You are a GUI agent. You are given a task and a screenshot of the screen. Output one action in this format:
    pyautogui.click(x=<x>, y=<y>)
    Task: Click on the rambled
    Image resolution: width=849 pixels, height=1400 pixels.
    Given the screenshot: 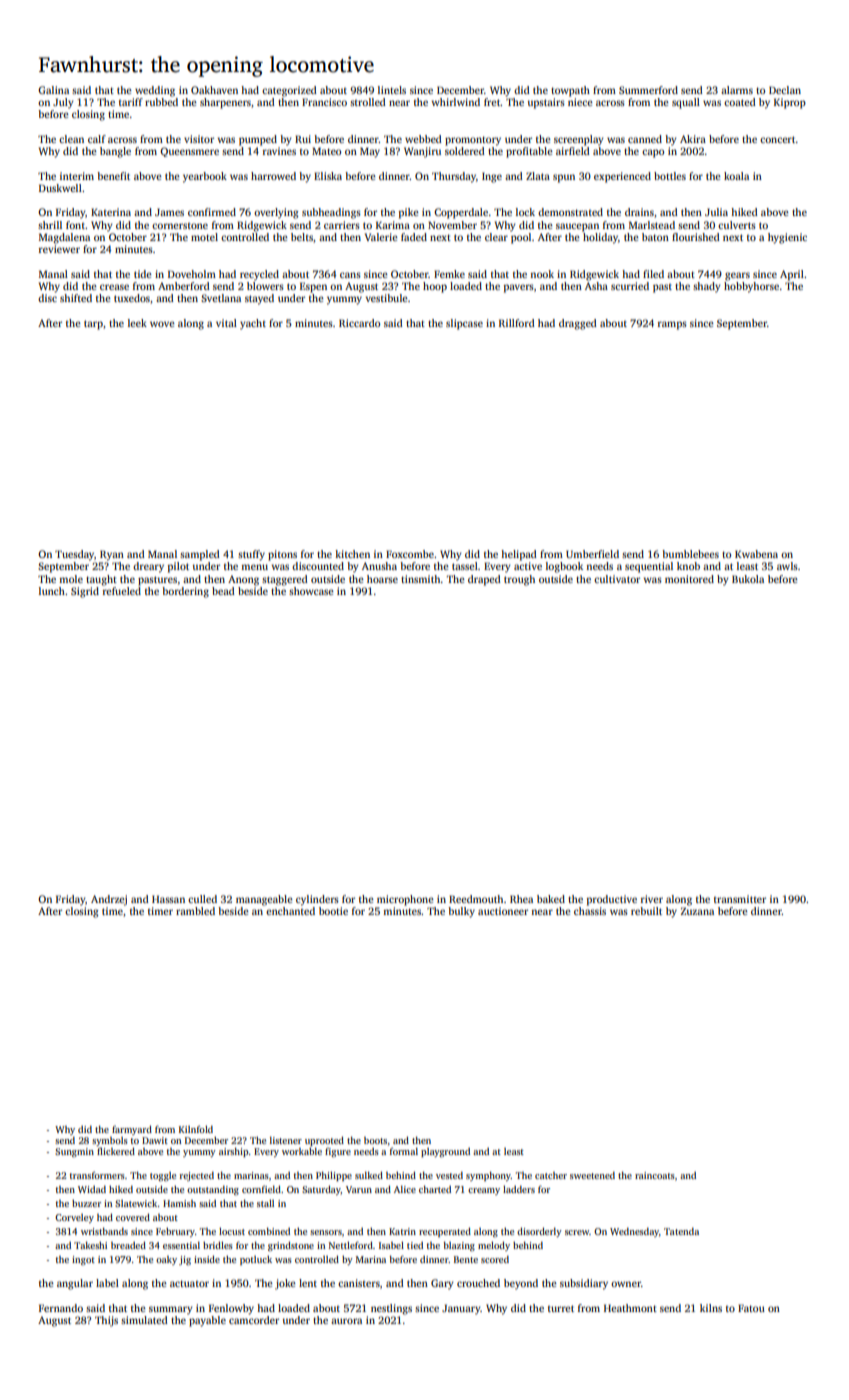 What is the action you would take?
    pyautogui.click(x=195, y=911)
